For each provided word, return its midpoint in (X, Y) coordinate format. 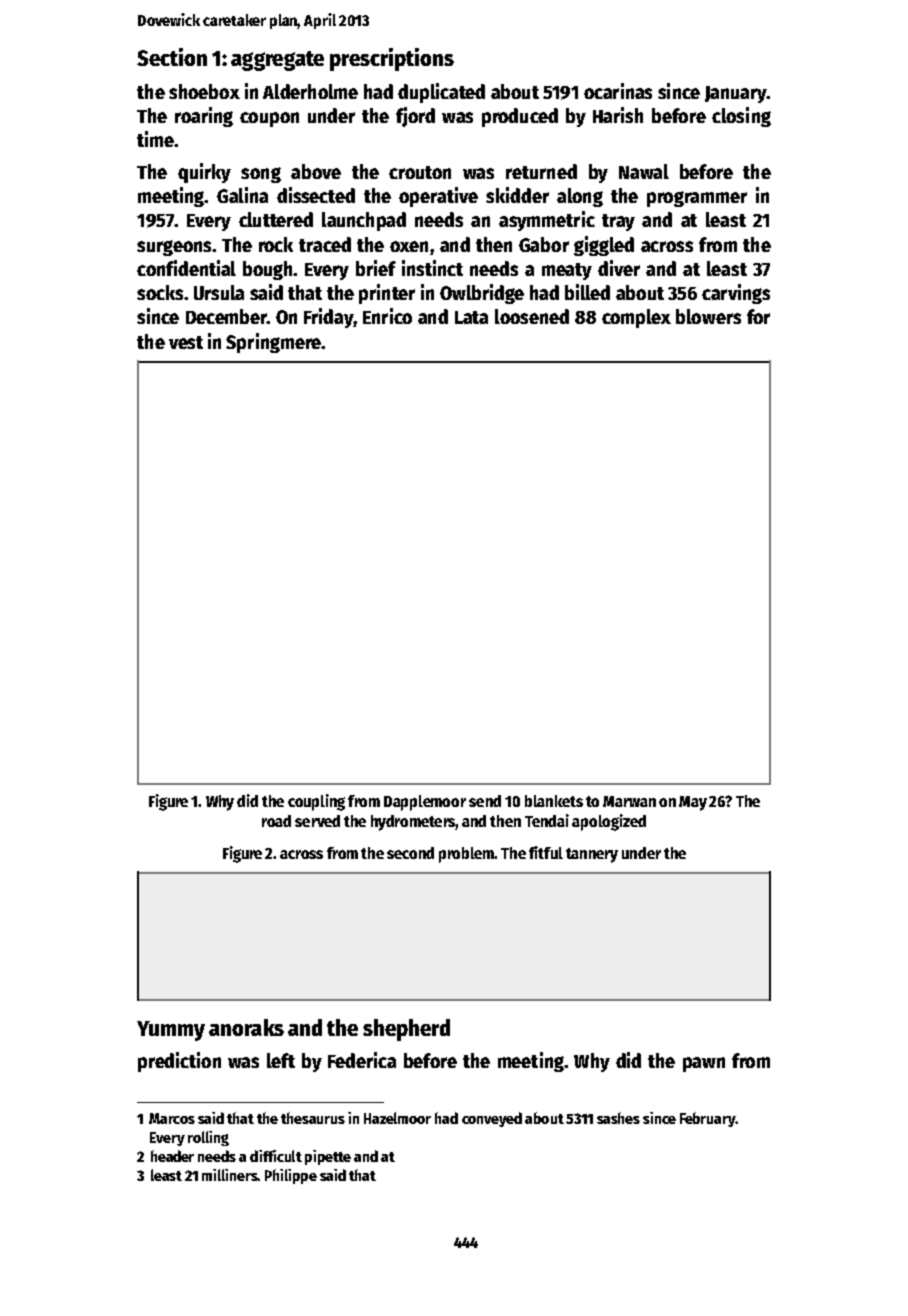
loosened (532, 316)
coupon (269, 119)
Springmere (273, 343)
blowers (708, 316)
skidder (517, 195)
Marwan (629, 801)
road (276, 821)
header (172, 1156)
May (693, 803)
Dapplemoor (425, 803)
